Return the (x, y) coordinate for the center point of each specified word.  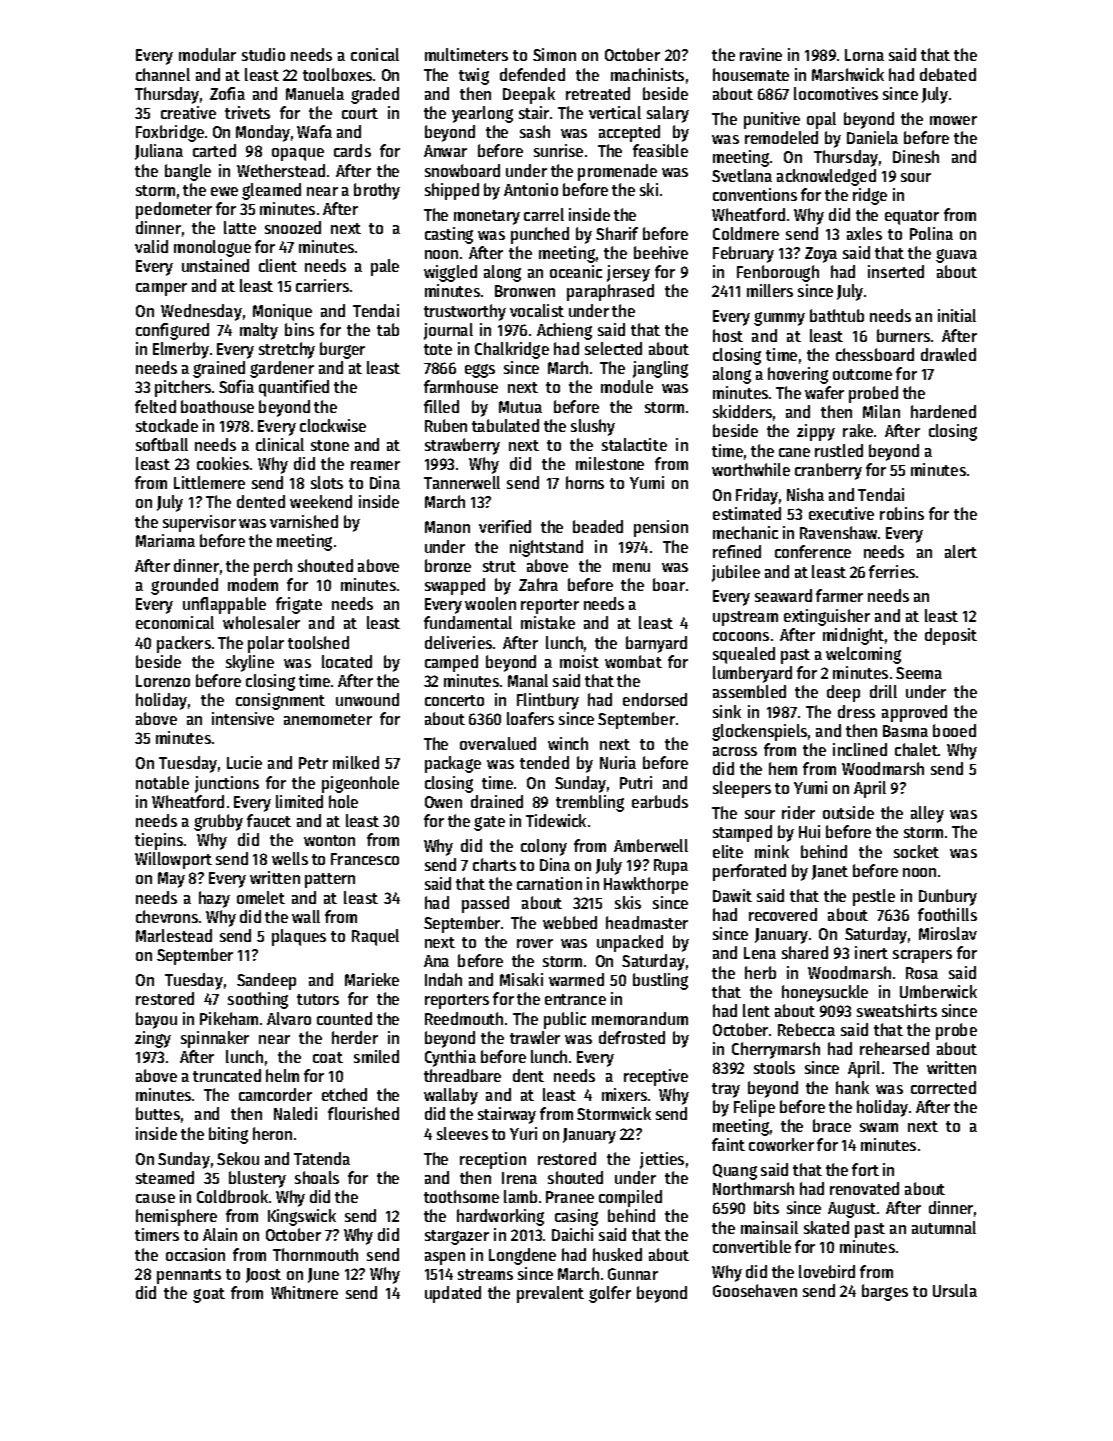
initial (957, 315)
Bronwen (525, 291)
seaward (783, 595)
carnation (549, 883)
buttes (158, 1113)
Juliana (159, 152)
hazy (214, 899)
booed (954, 730)
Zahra (538, 584)
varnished (304, 521)
